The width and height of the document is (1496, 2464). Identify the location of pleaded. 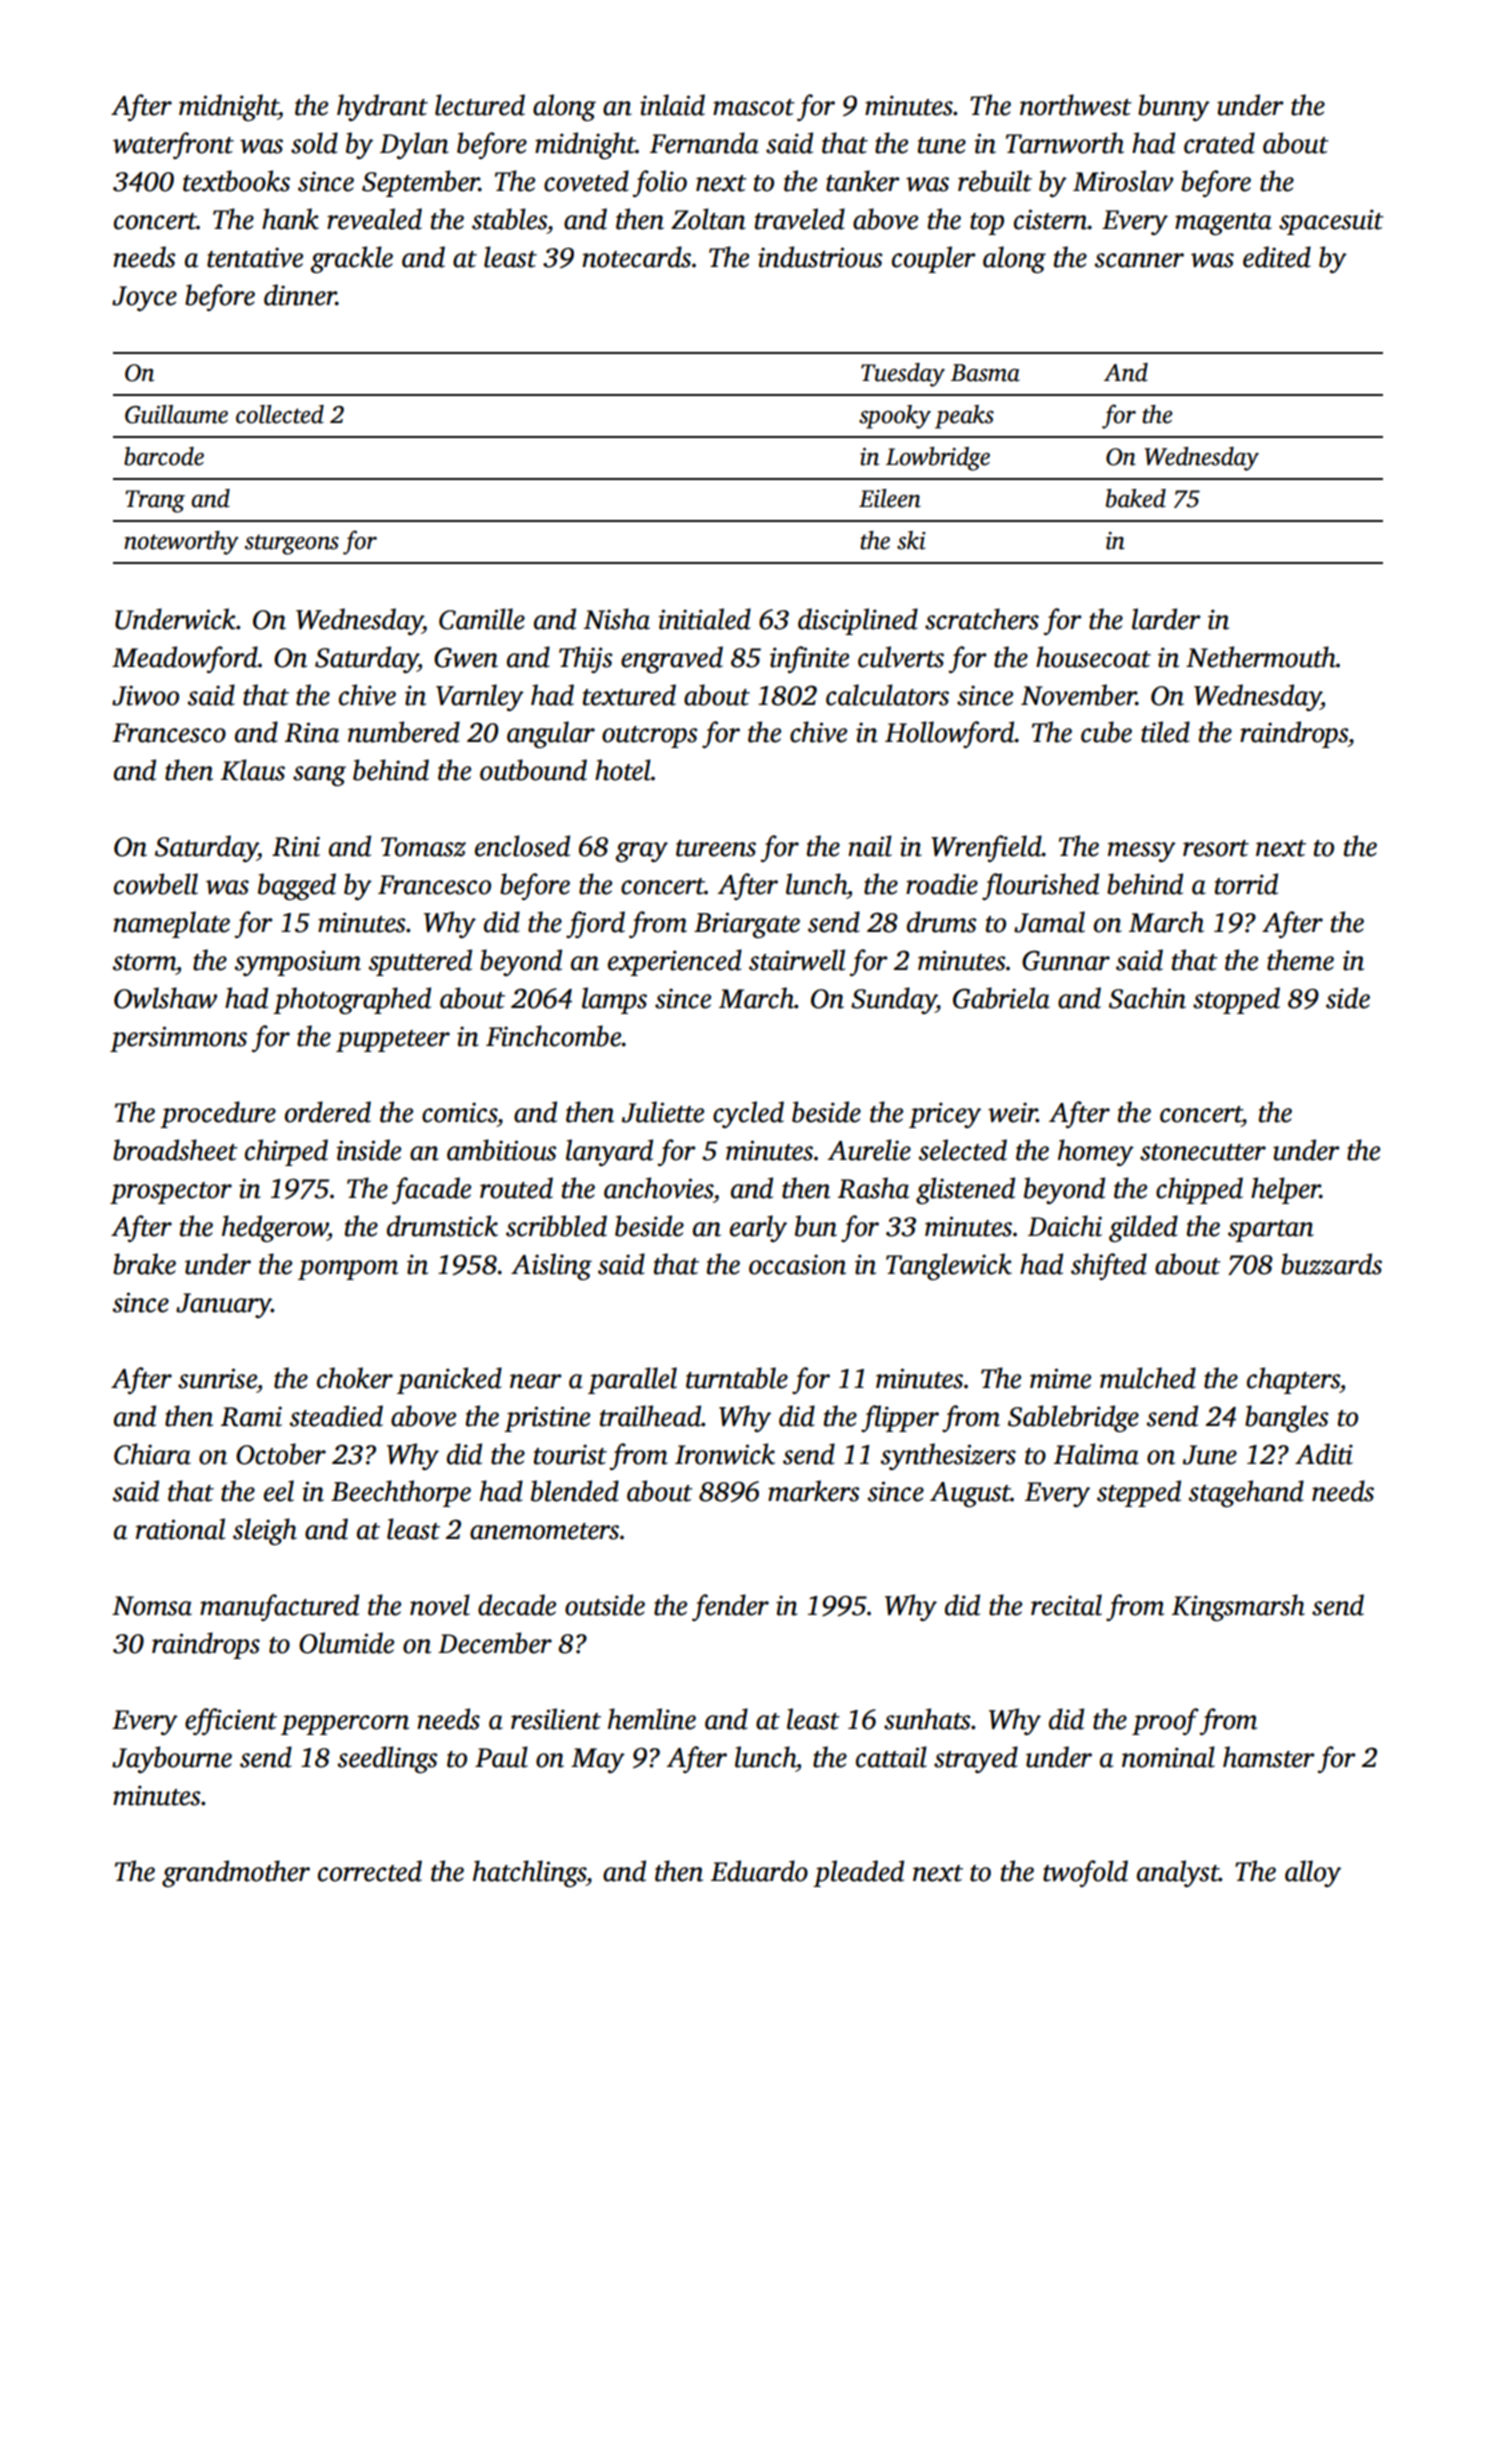
(858, 1873).
